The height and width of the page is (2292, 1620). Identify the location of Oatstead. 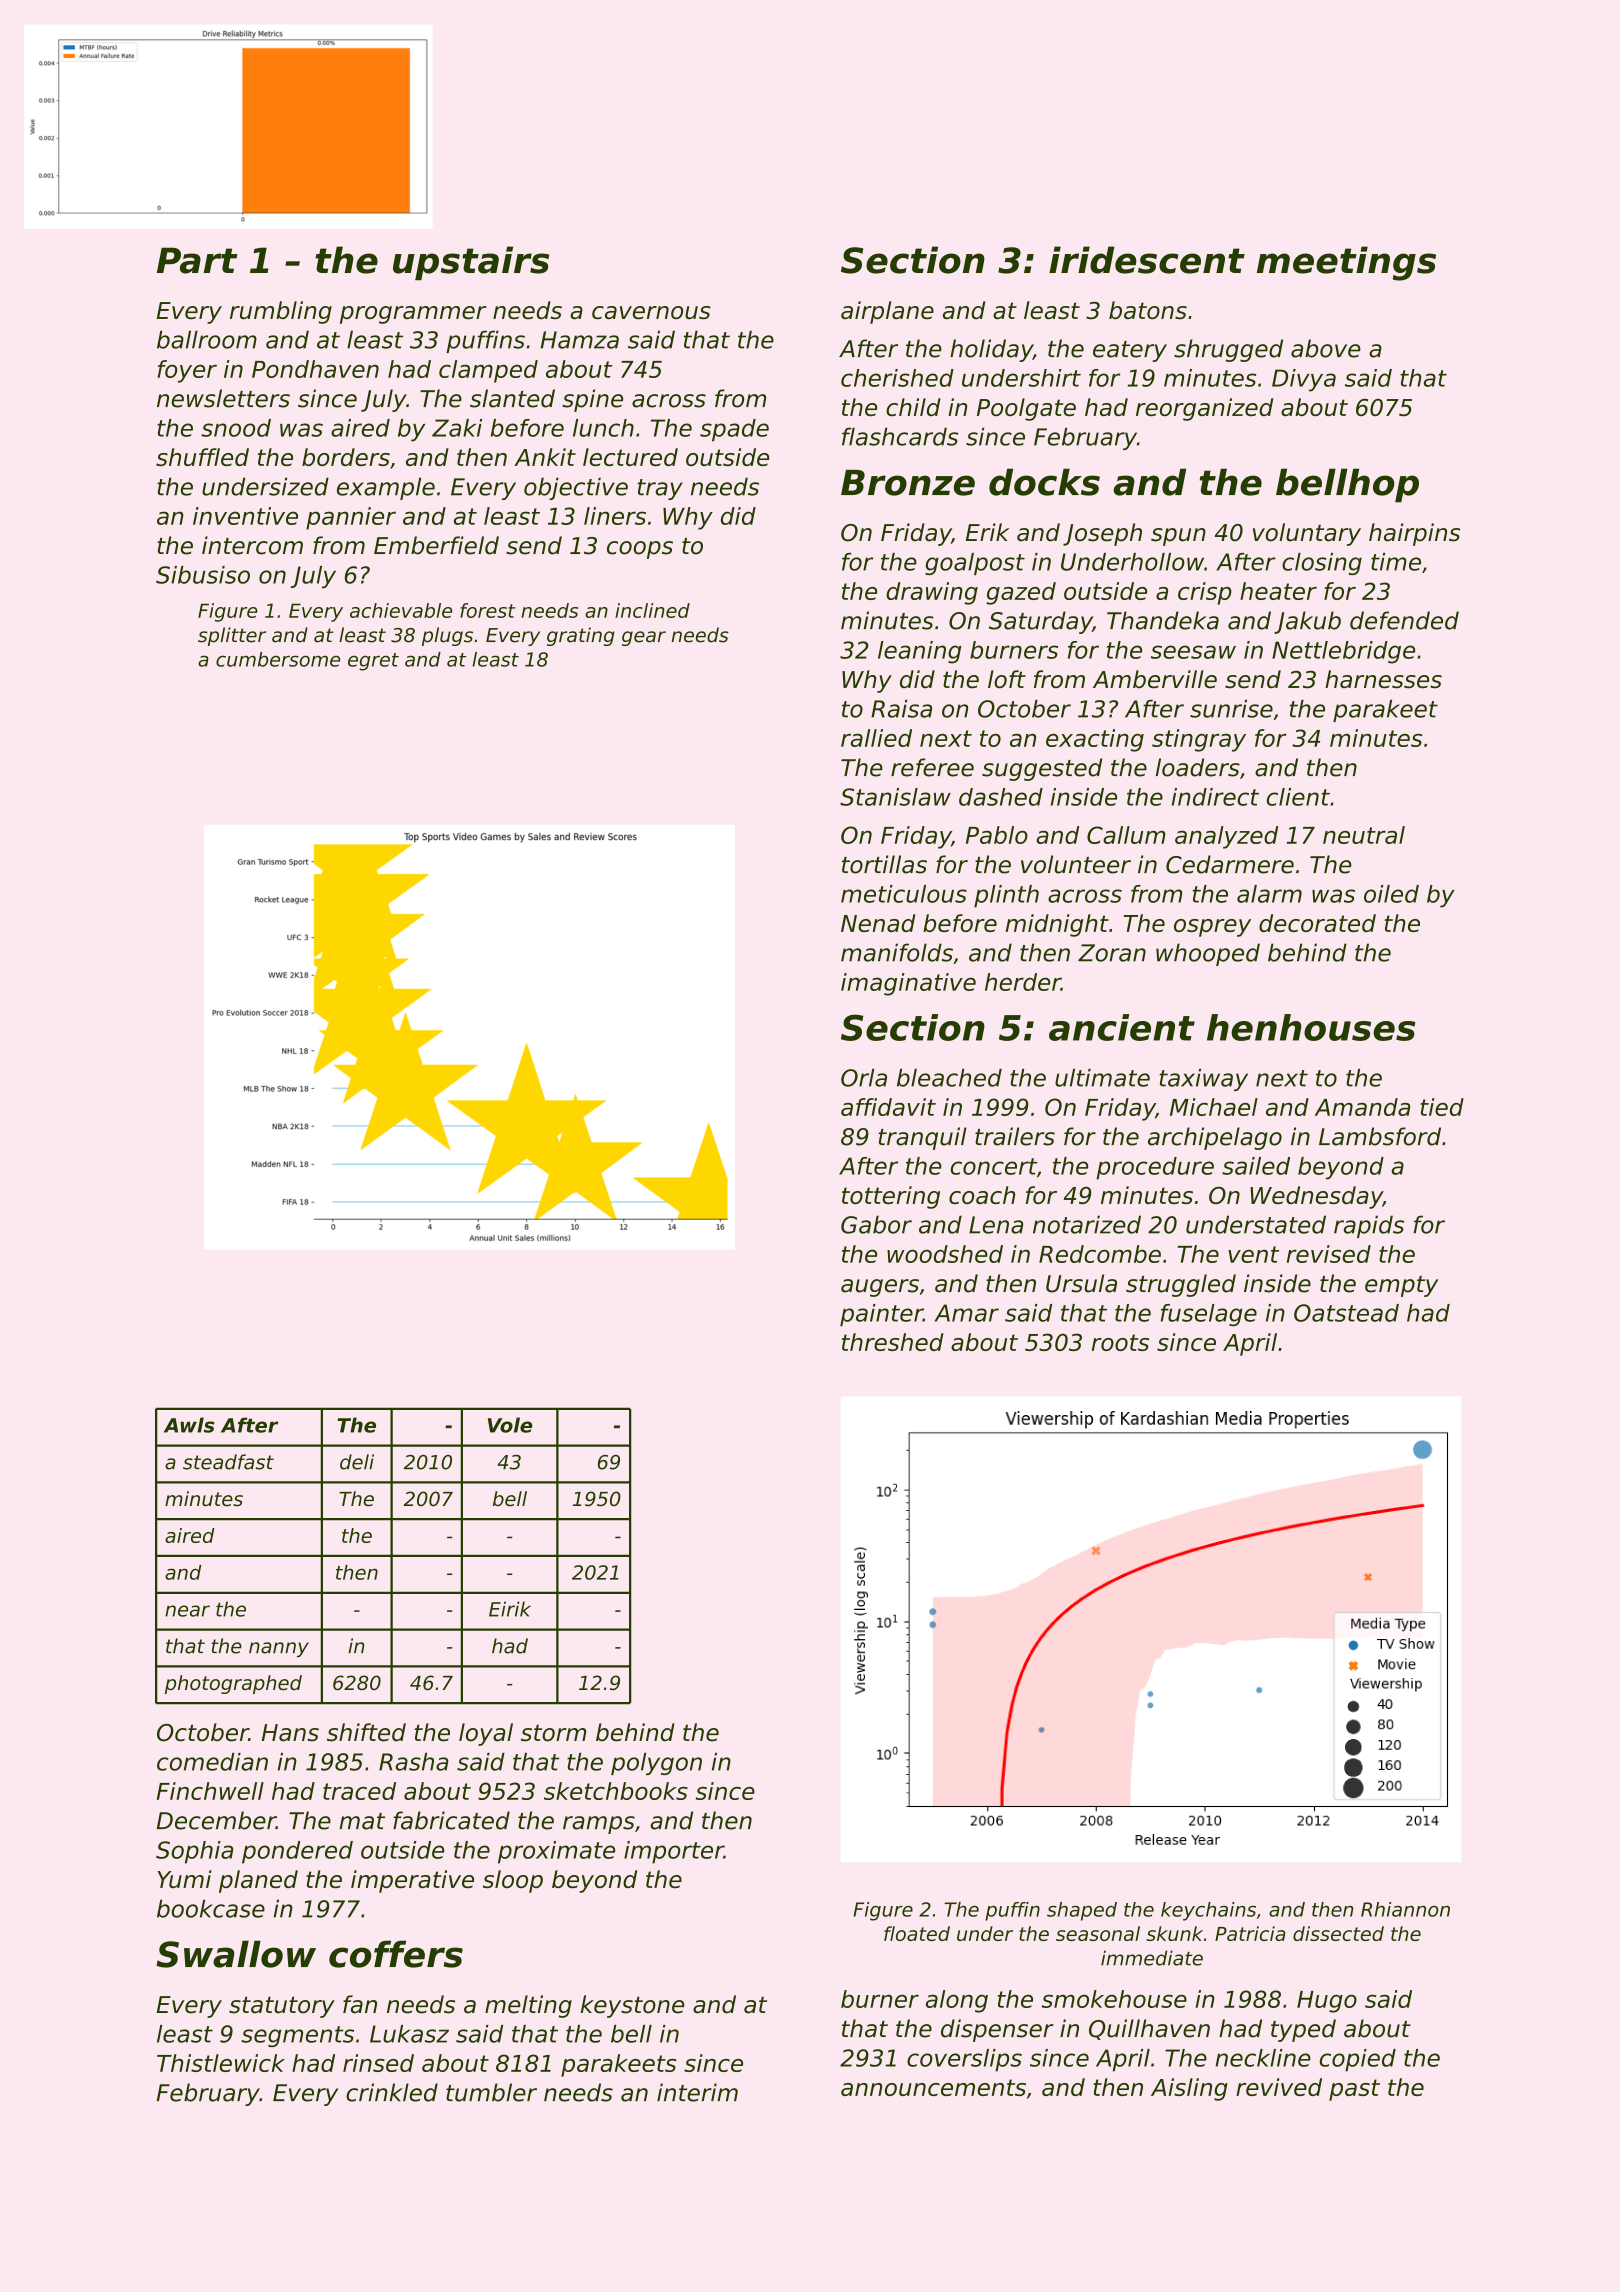
(1346, 1313).
